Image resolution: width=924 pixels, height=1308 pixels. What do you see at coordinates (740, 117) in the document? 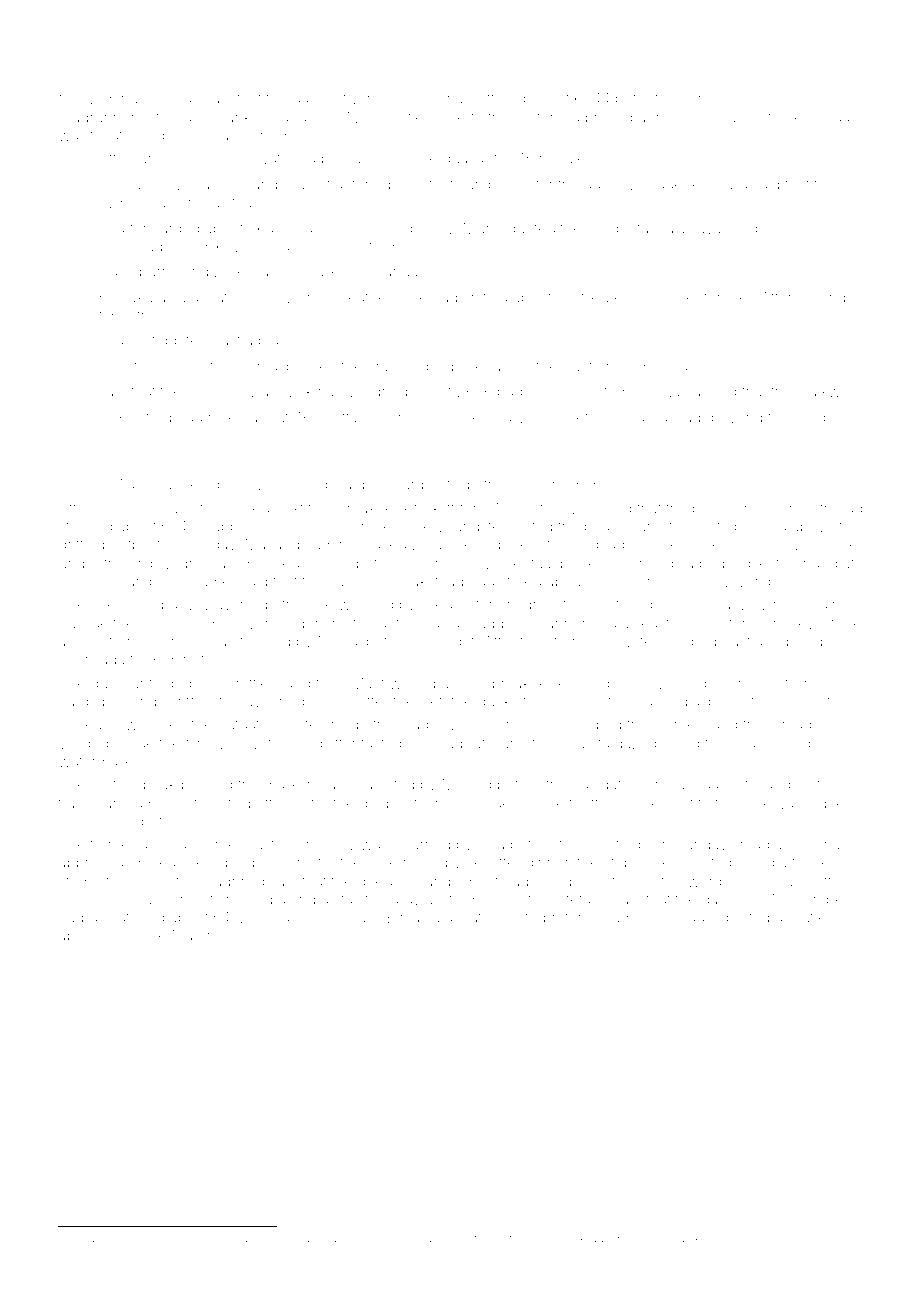
I see `loaded` at bounding box center [740, 117].
